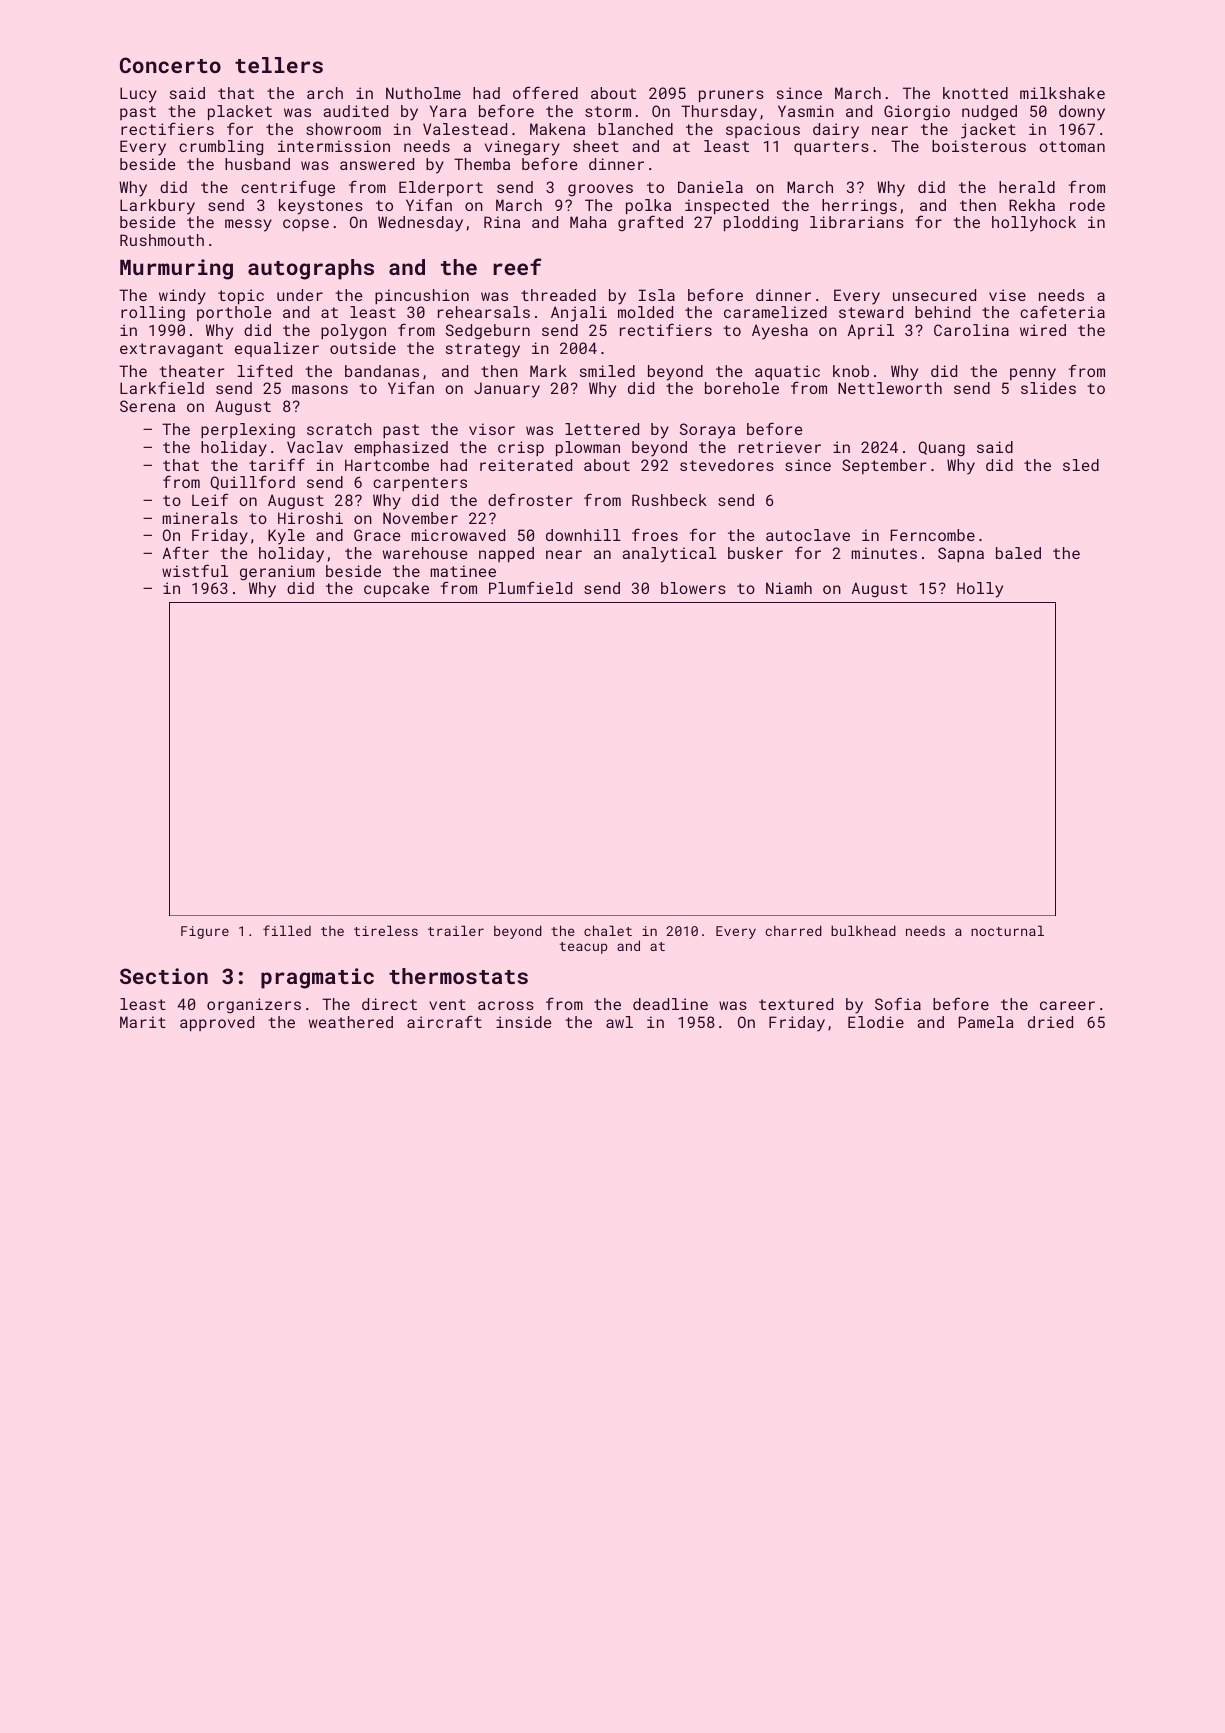 The height and width of the screenshot is (1733, 1225). I want to click on chalet, so click(608, 930).
